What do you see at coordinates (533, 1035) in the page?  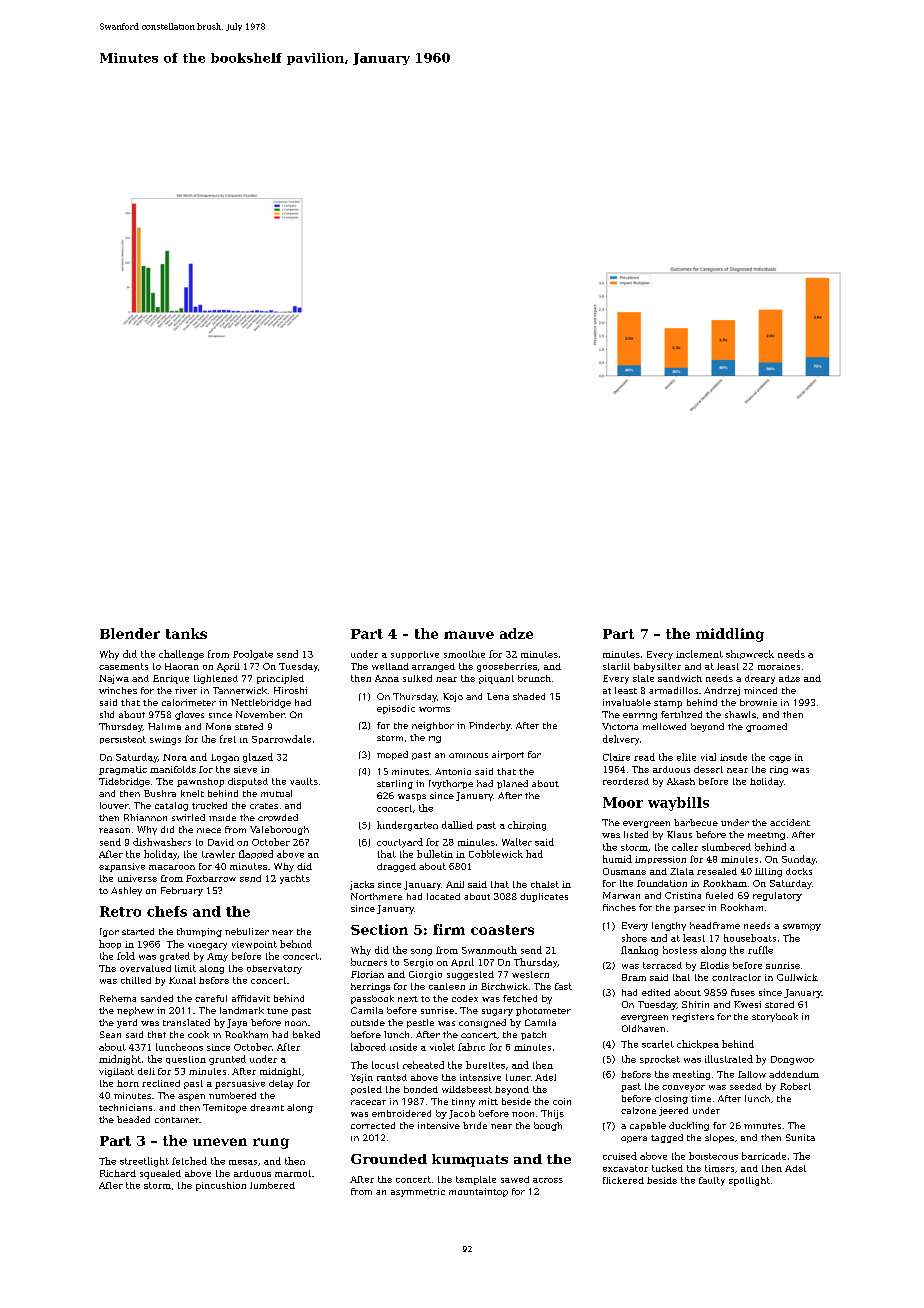 I see `patch` at bounding box center [533, 1035].
